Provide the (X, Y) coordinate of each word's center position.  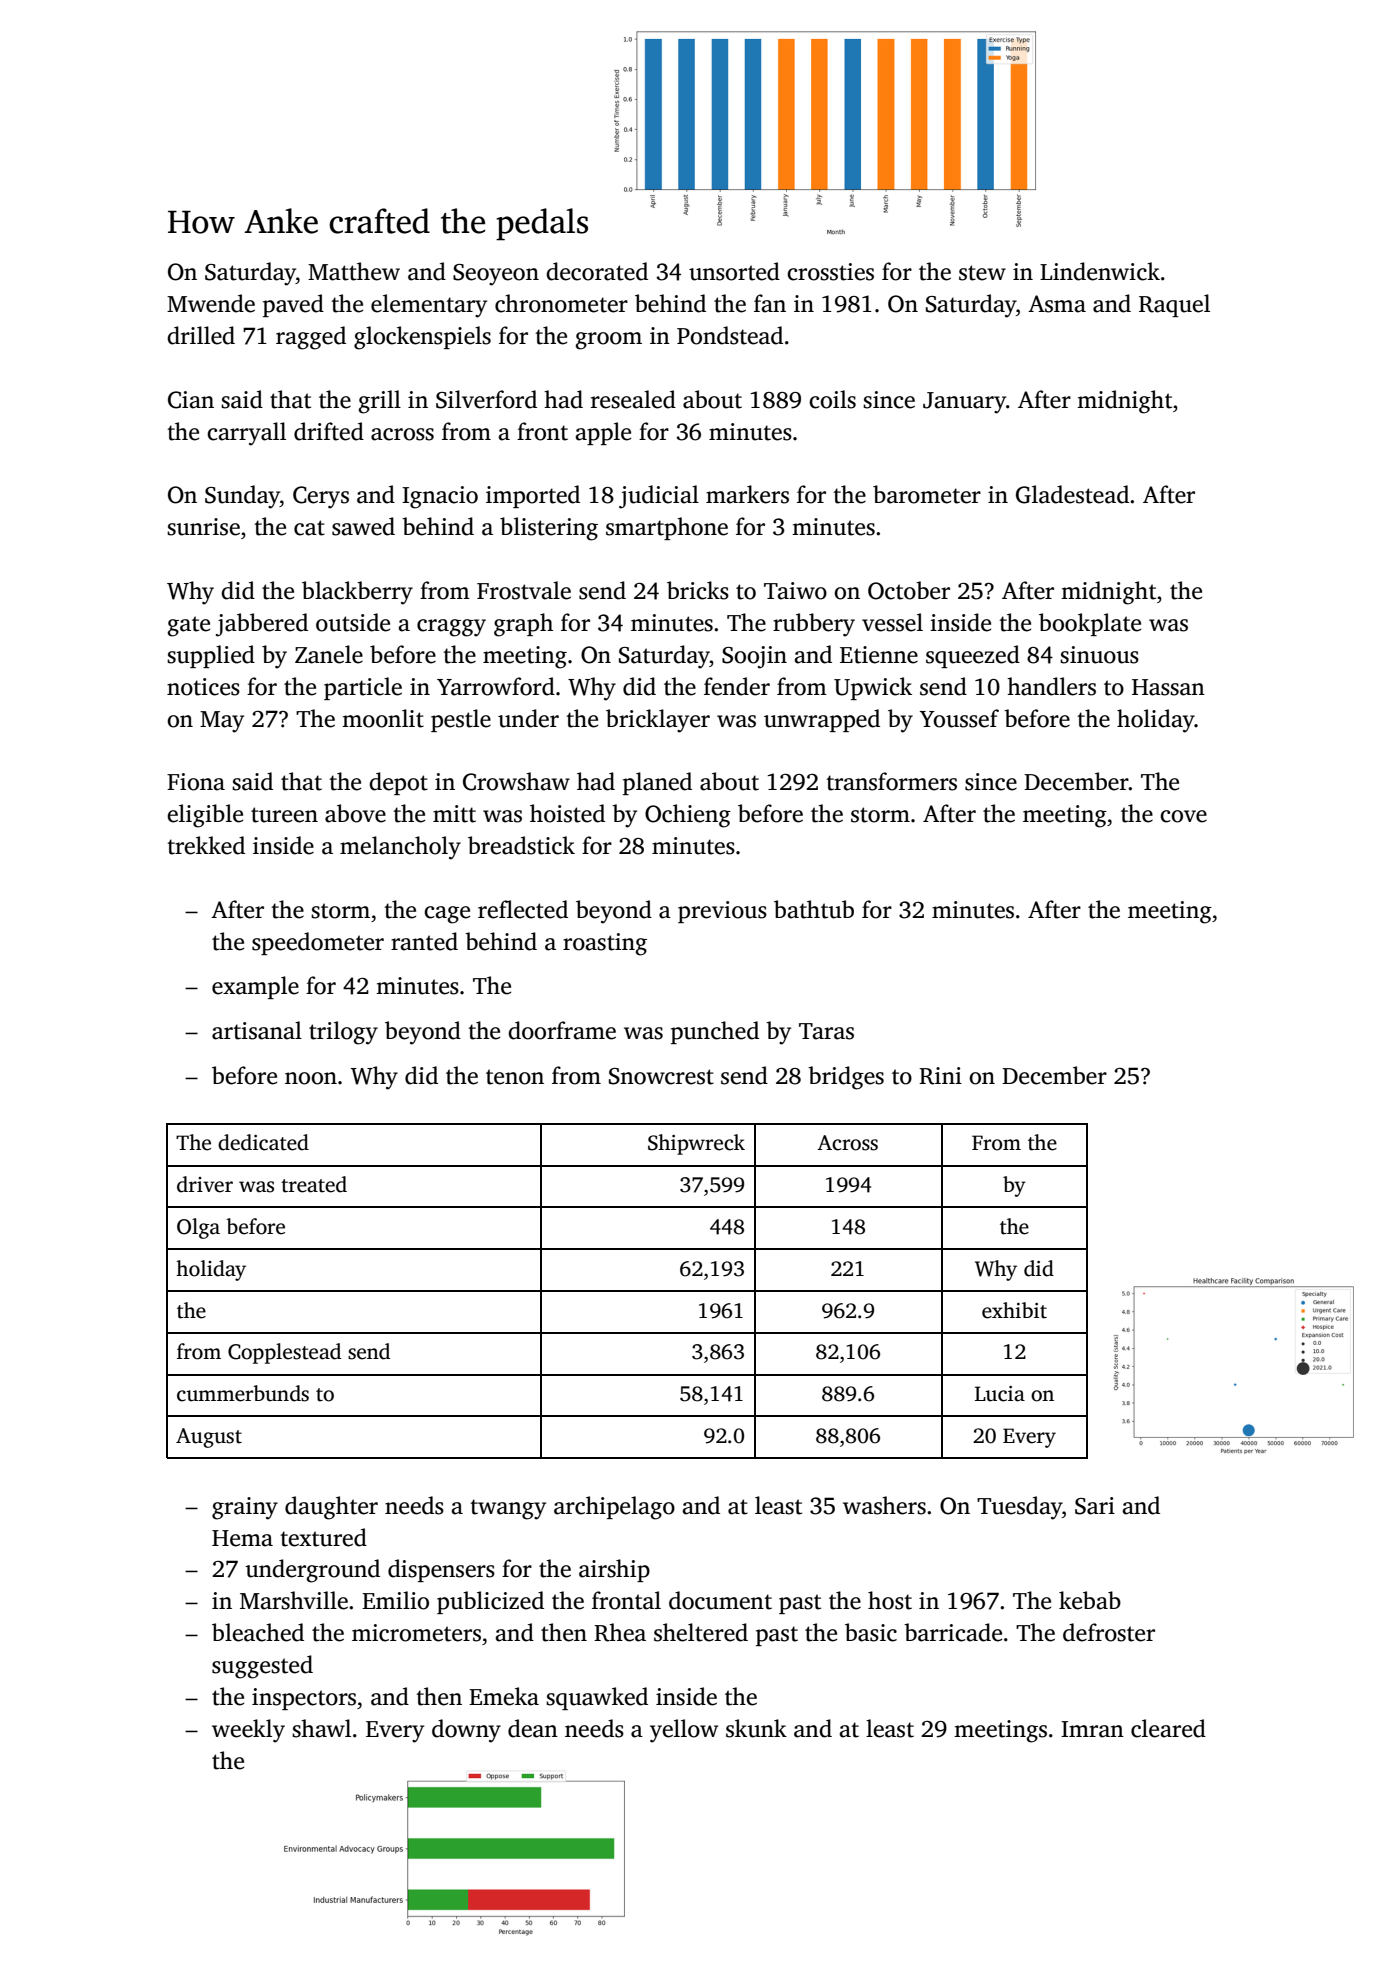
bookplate (1090, 624)
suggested (262, 1667)
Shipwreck (696, 1144)
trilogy (343, 1033)
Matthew (354, 271)
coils (832, 399)
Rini (940, 1076)
